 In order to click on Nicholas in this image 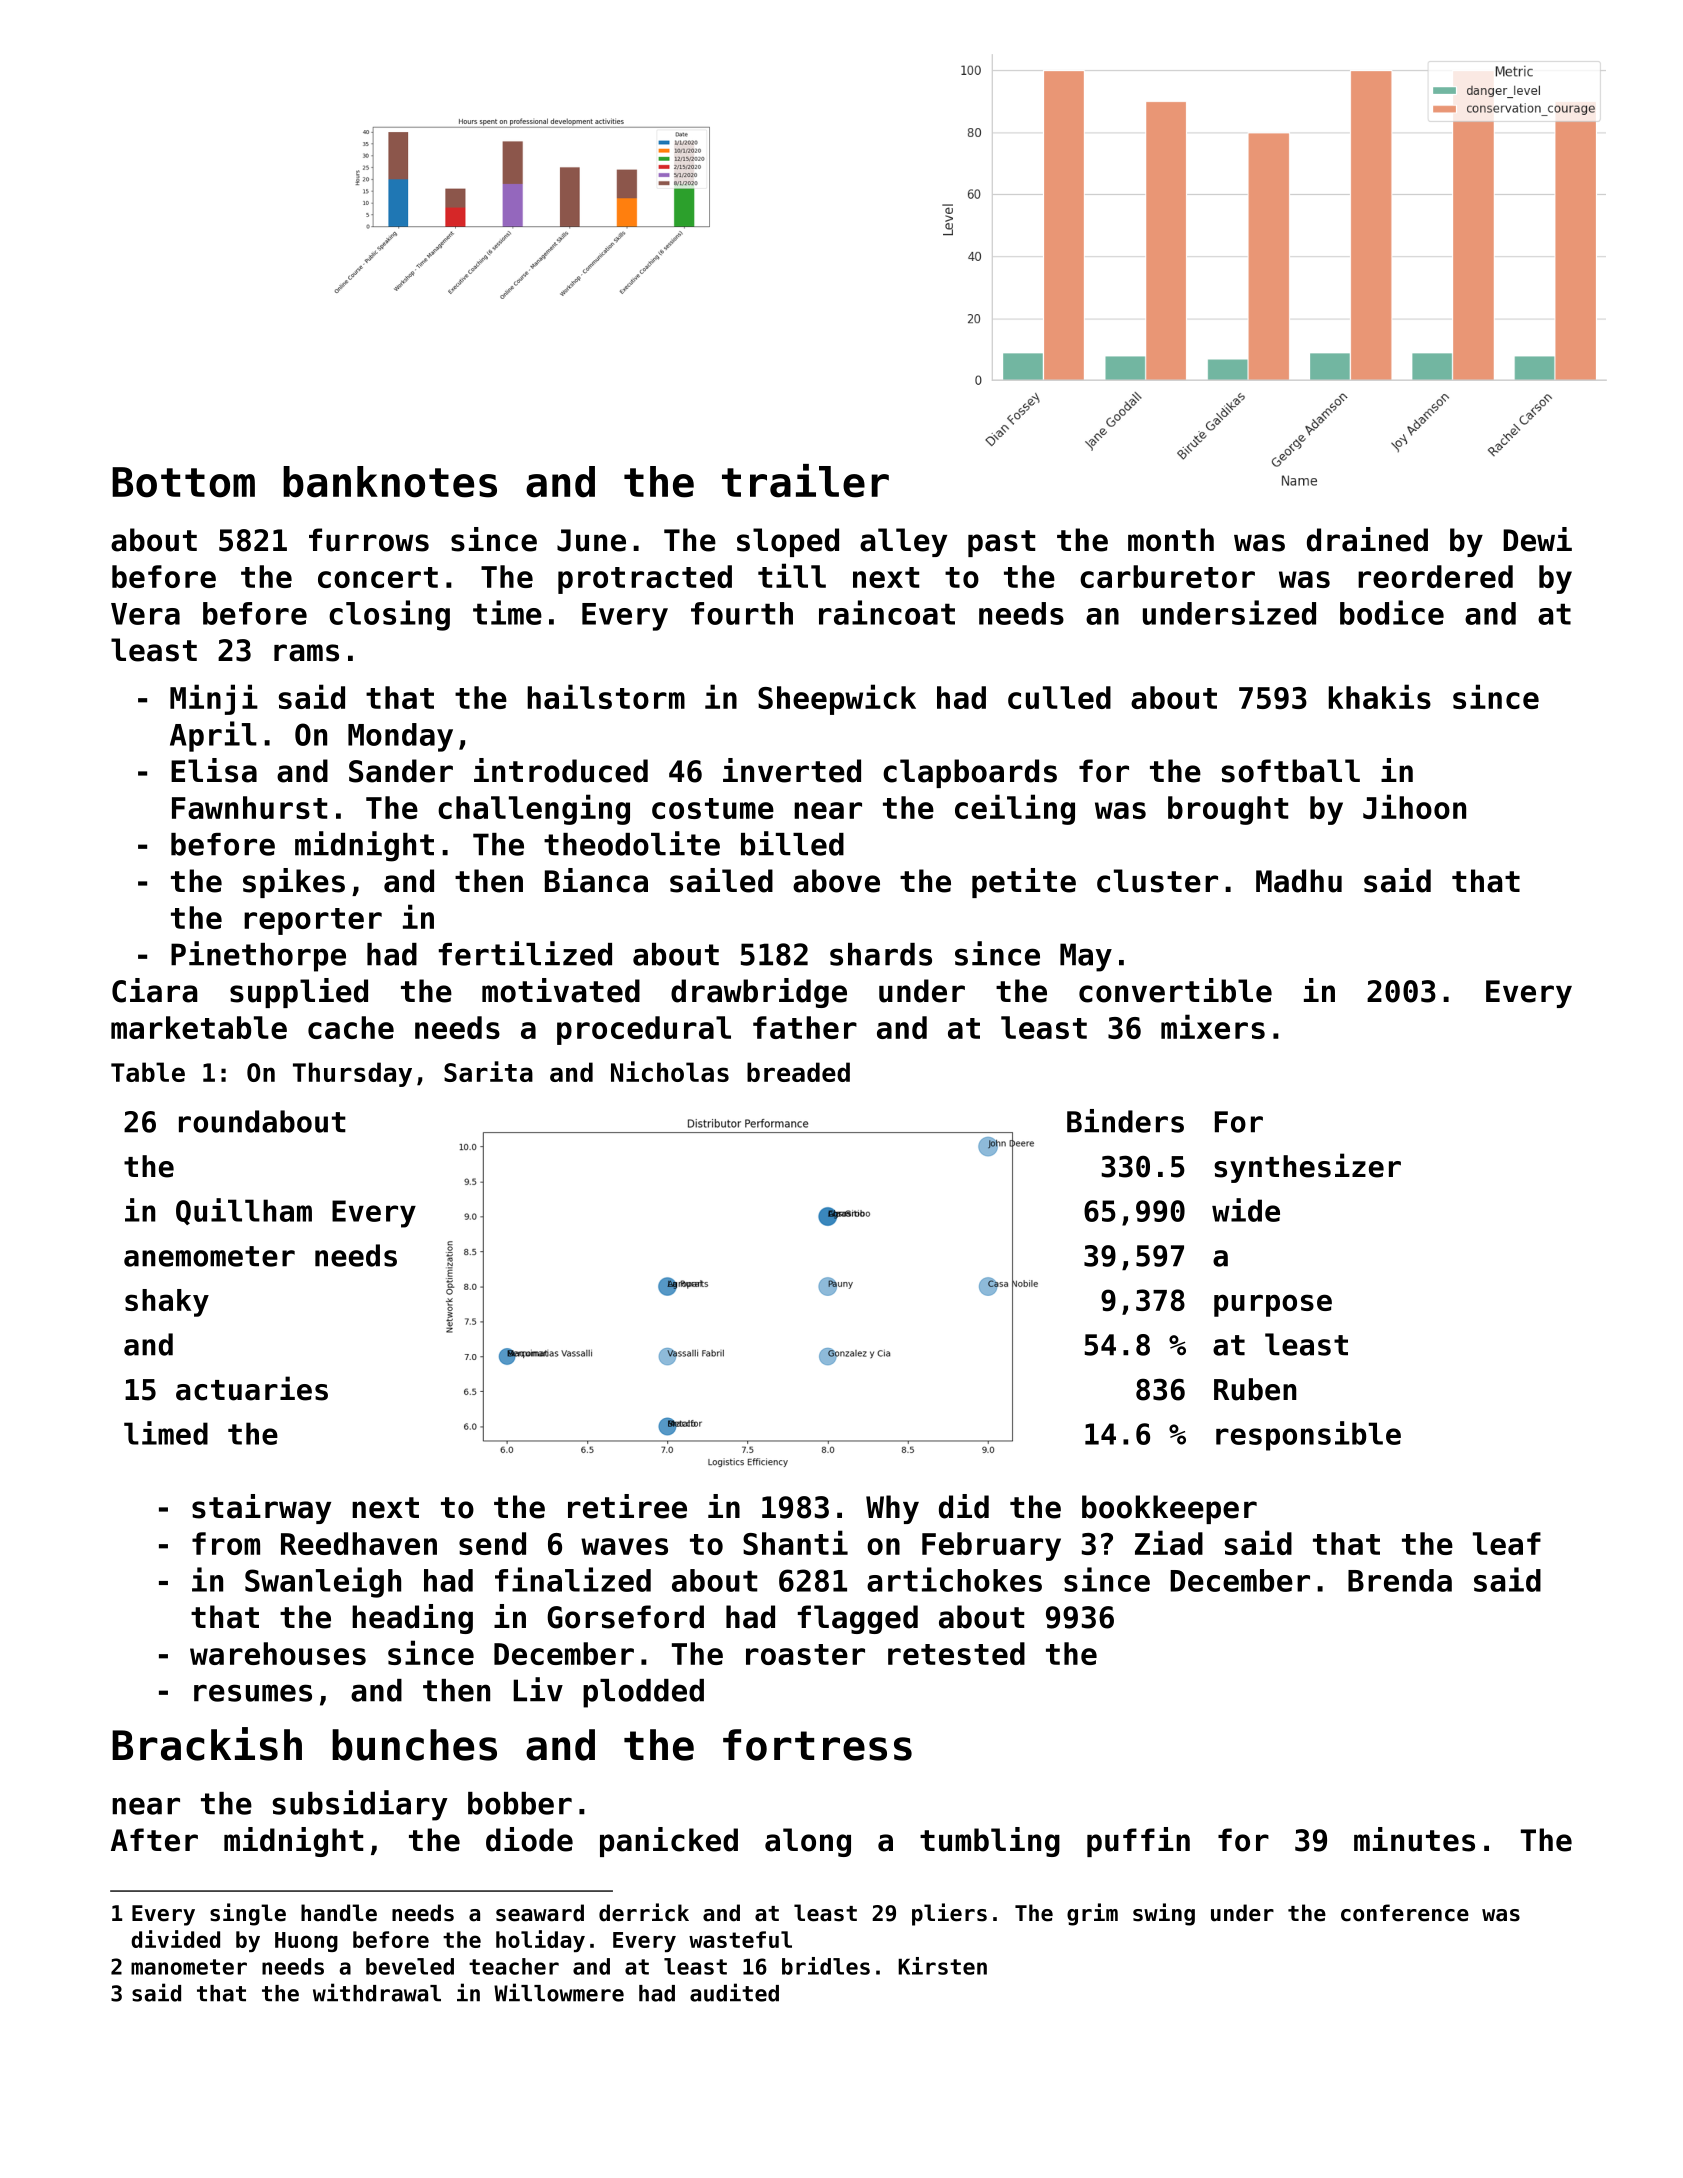, I will do `click(670, 1071)`.
